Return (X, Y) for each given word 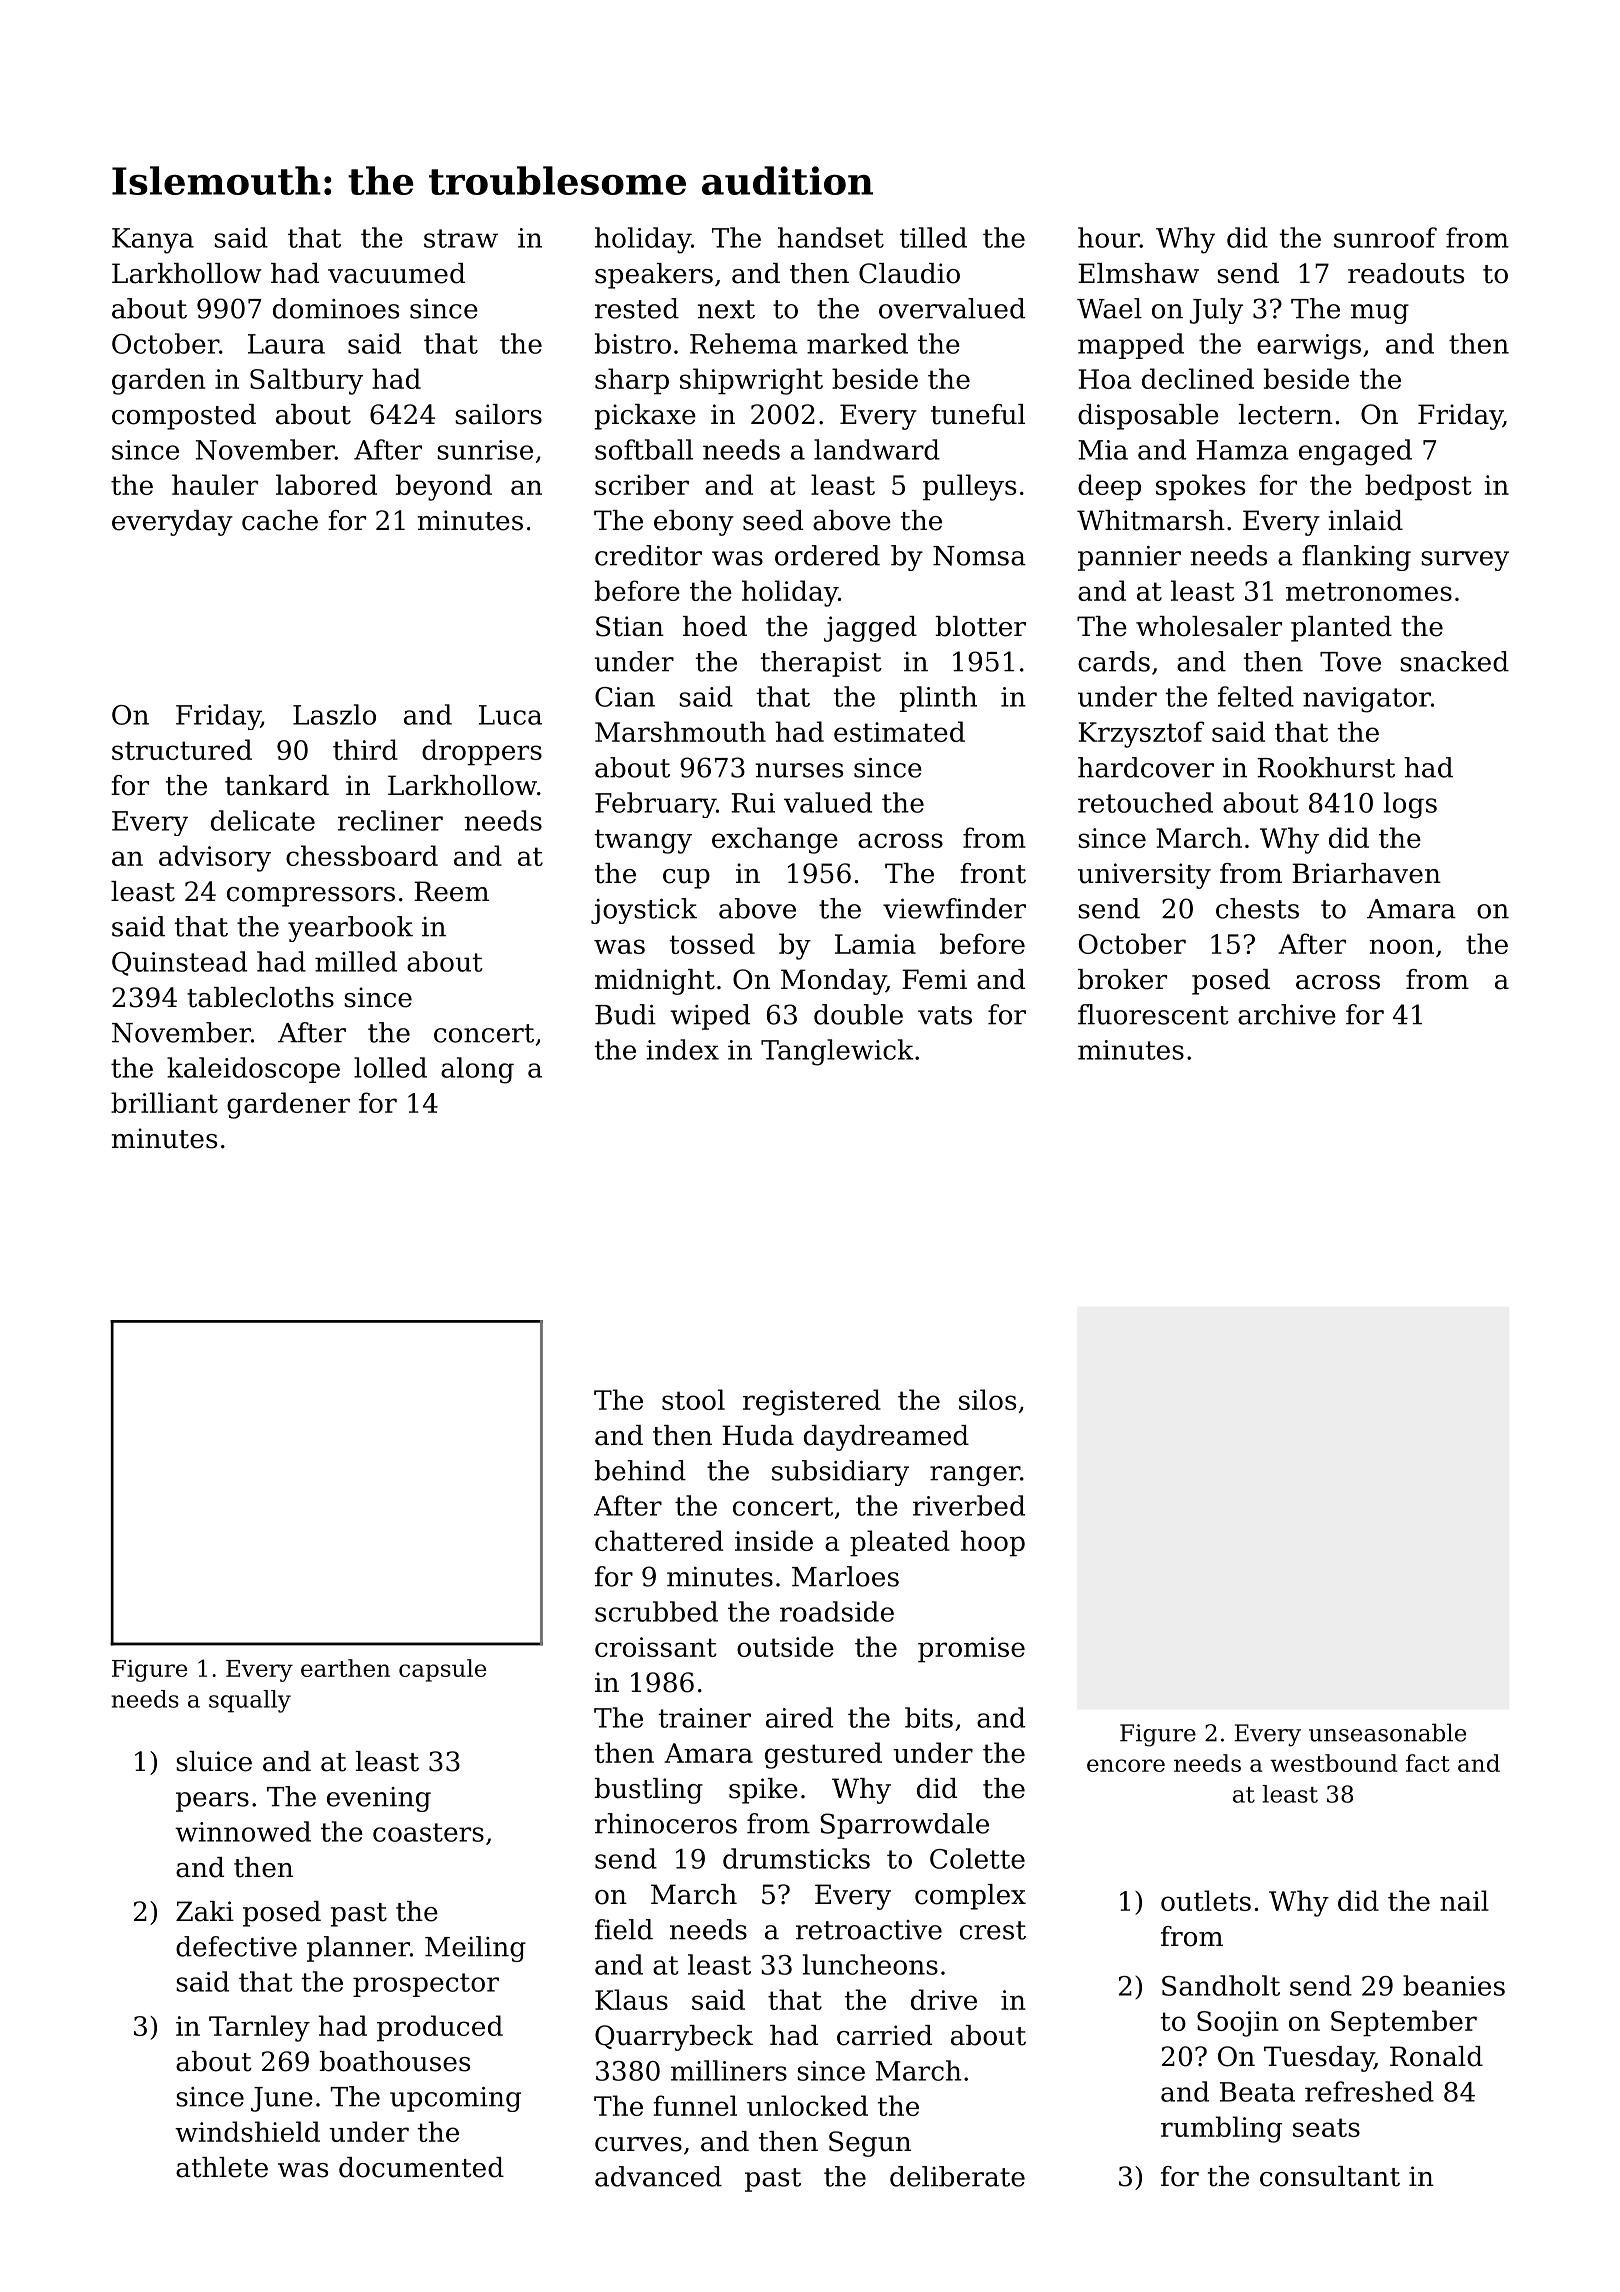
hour (1109, 237)
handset (831, 237)
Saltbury (306, 381)
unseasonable (1387, 1732)
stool (693, 1399)
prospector (426, 1985)
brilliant (164, 1102)
